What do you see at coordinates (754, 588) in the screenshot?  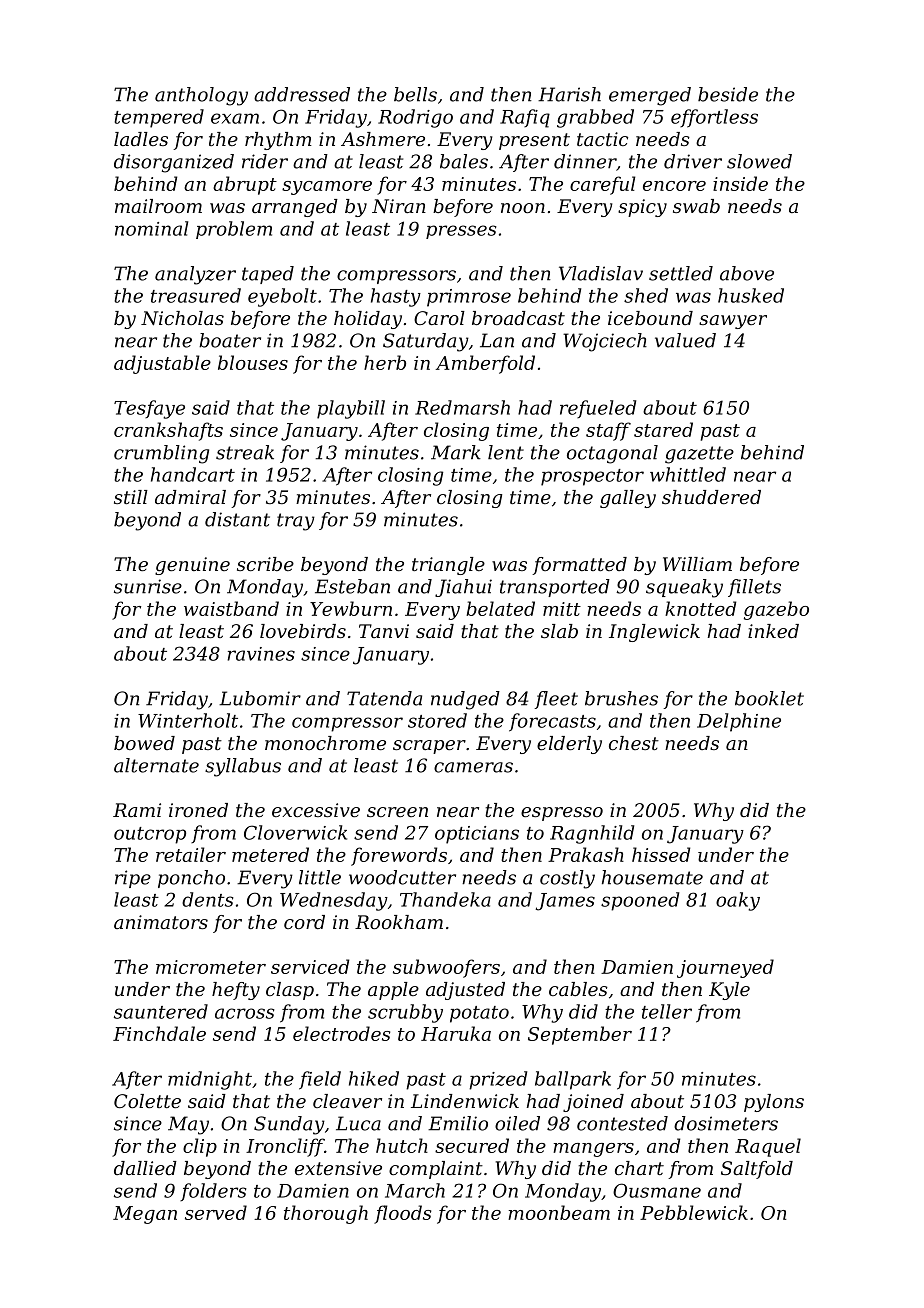 I see `fillets` at bounding box center [754, 588].
